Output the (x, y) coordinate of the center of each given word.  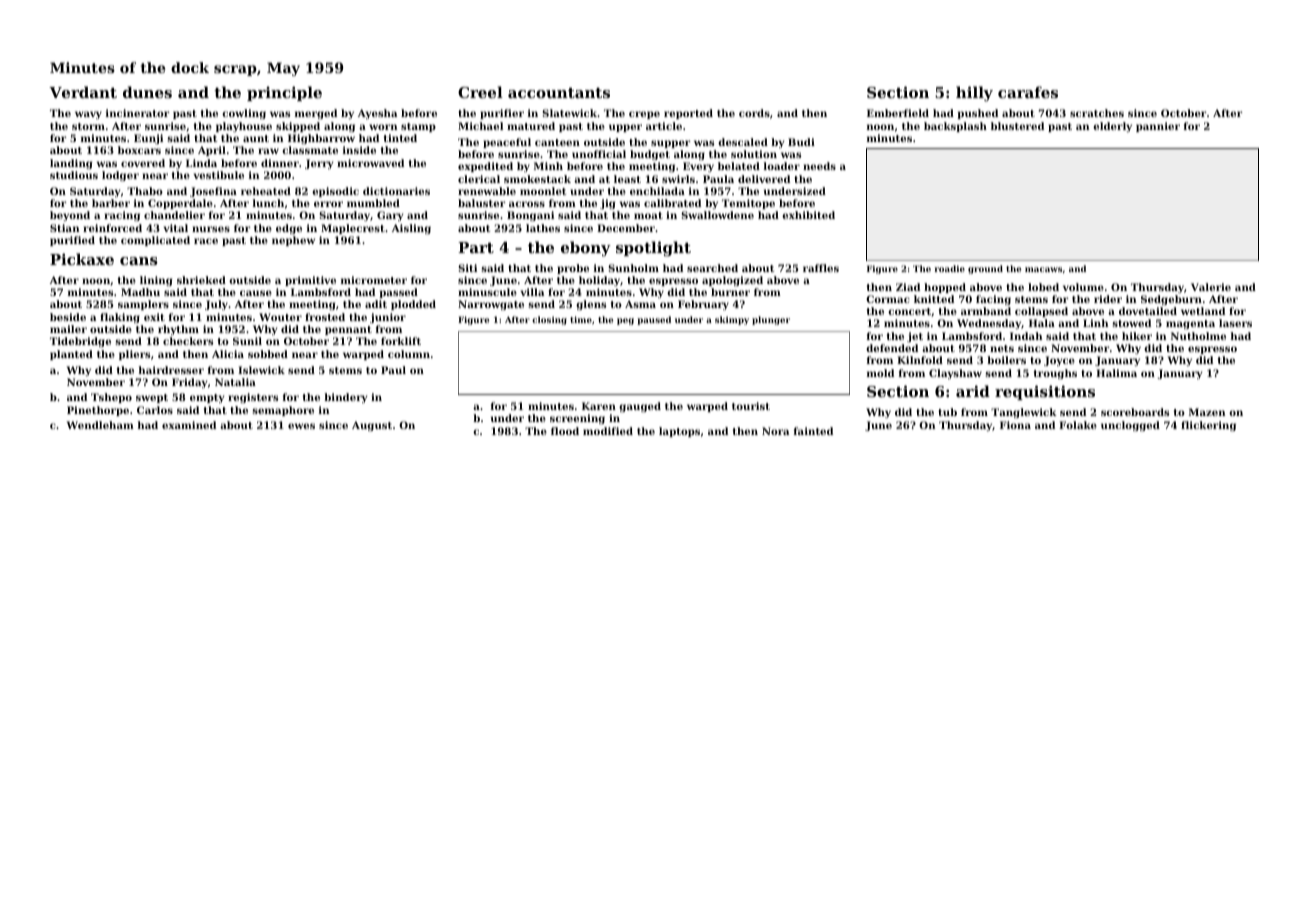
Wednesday (989, 324)
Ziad (908, 287)
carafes (1028, 92)
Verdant (83, 92)
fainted (813, 431)
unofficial (599, 154)
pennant (348, 330)
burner (730, 292)
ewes (301, 426)
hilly (974, 94)
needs (819, 166)
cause (256, 293)
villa (532, 292)
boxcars (139, 150)
